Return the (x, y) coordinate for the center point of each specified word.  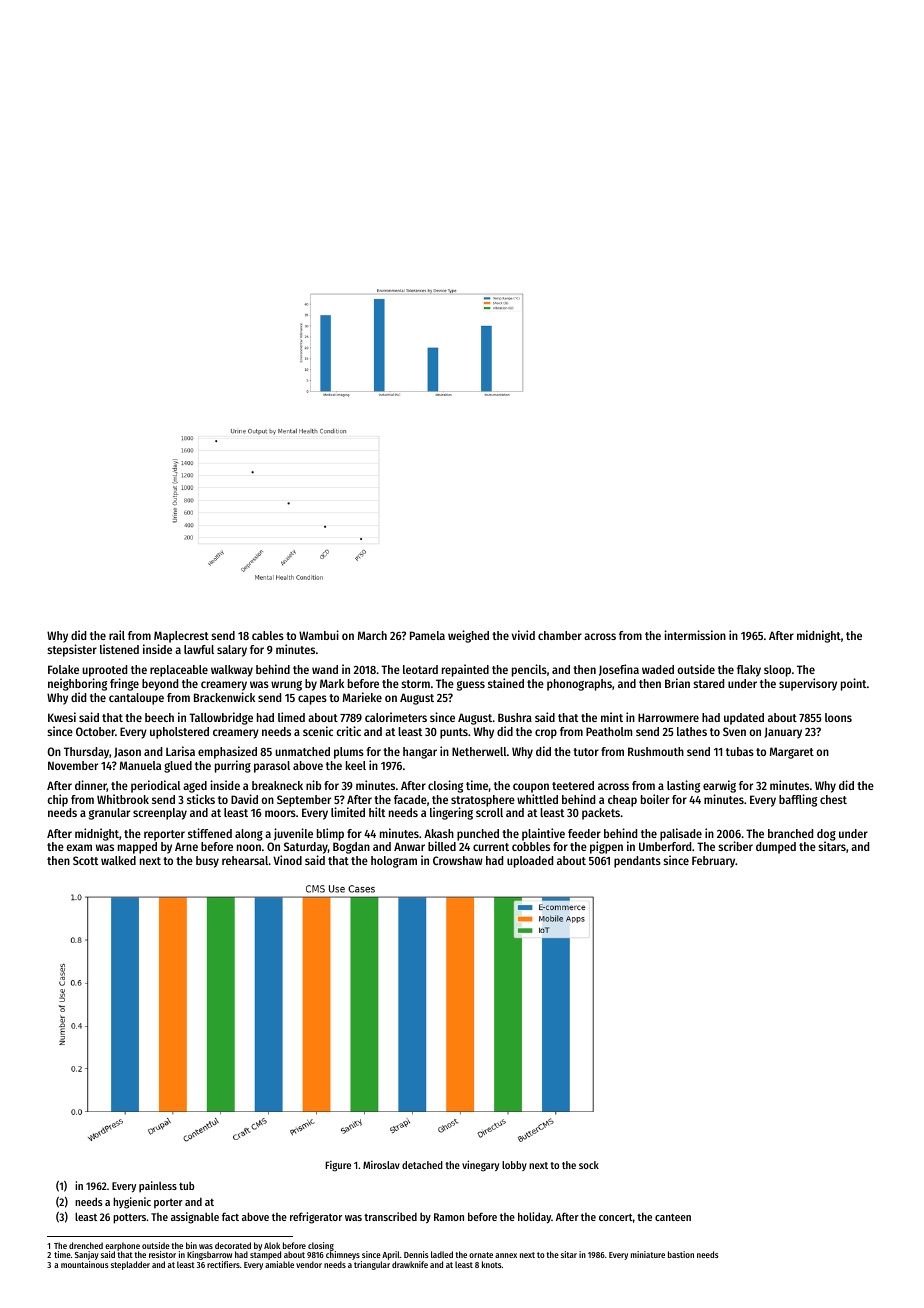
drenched (86, 1245)
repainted (465, 670)
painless (158, 1187)
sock (589, 1165)
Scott (85, 860)
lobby (514, 1166)
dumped (776, 848)
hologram (394, 862)
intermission (695, 635)
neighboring (77, 684)
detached (422, 1165)
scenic (318, 731)
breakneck (277, 785)
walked (118, 860)
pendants (637, 862)
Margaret (792, 753)
